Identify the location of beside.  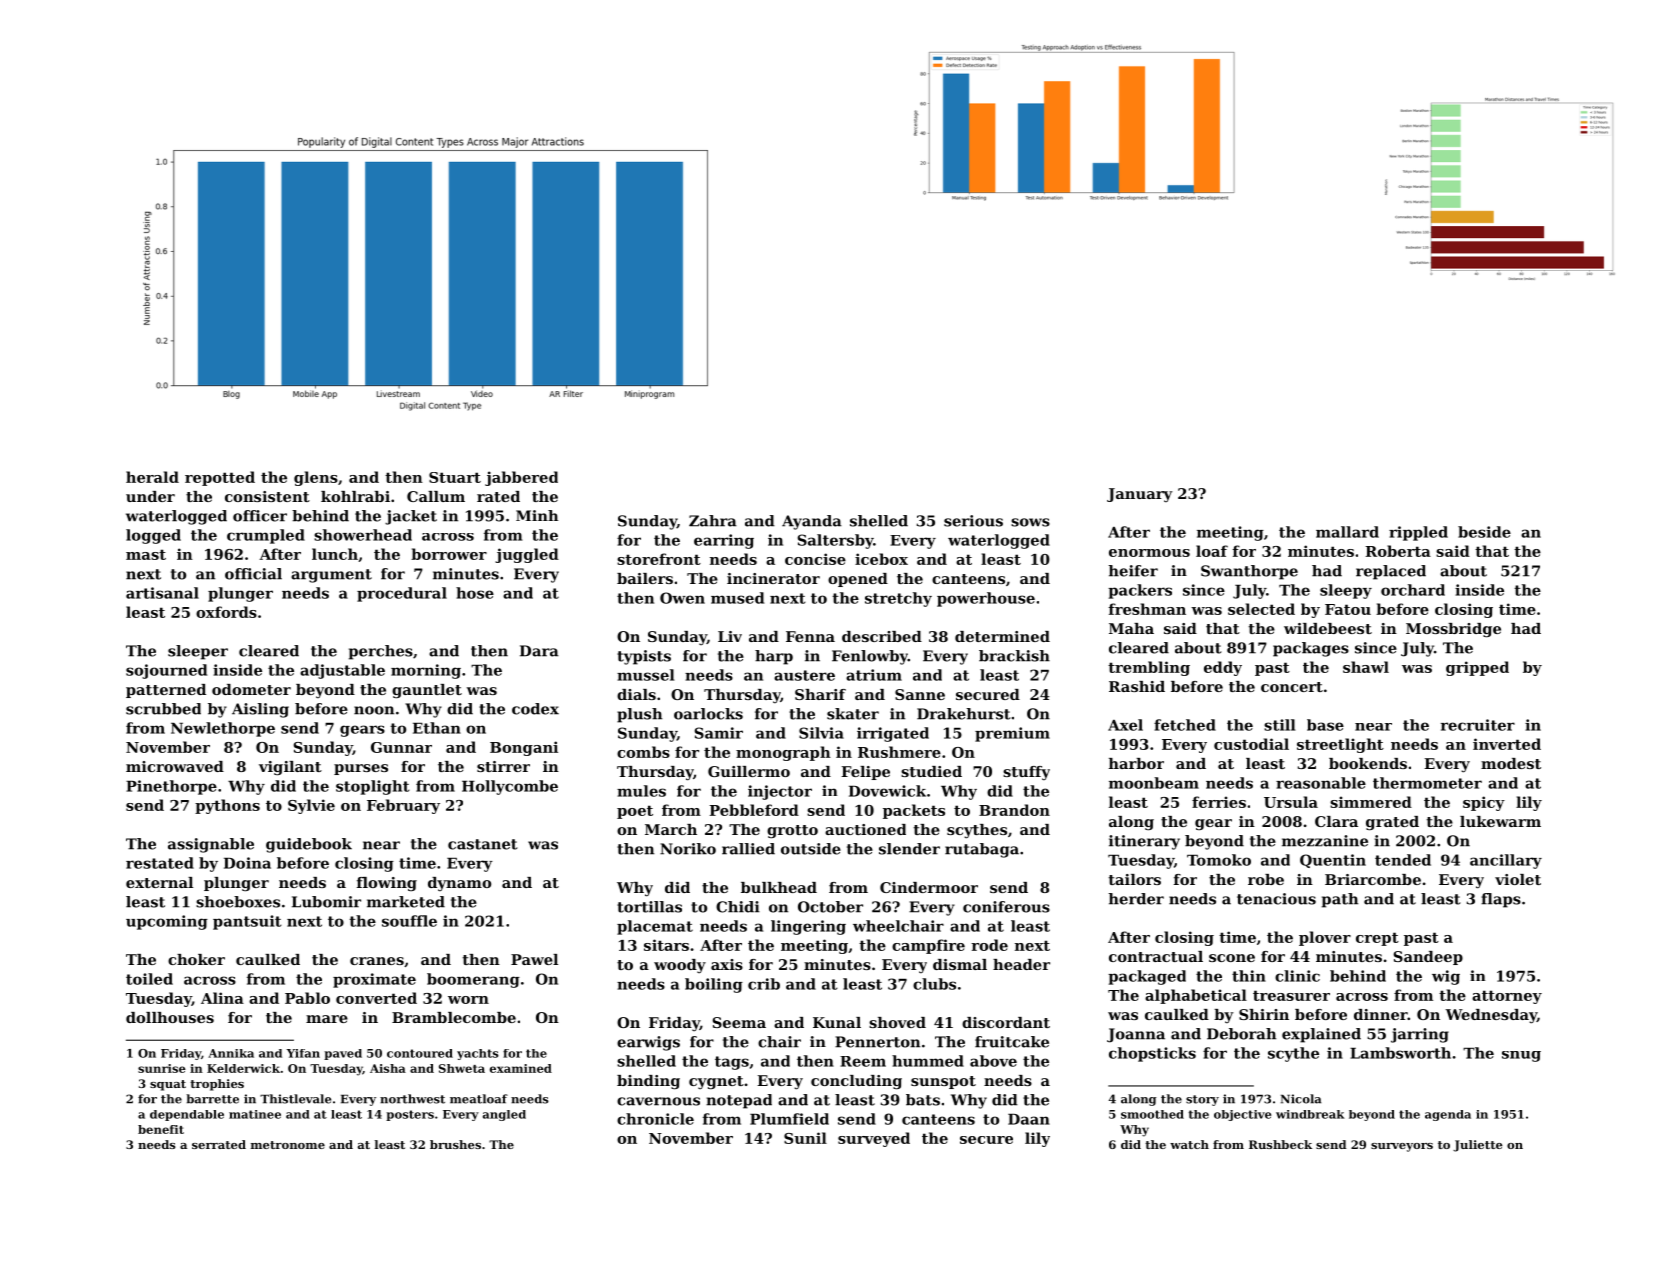
(1484, 532).
